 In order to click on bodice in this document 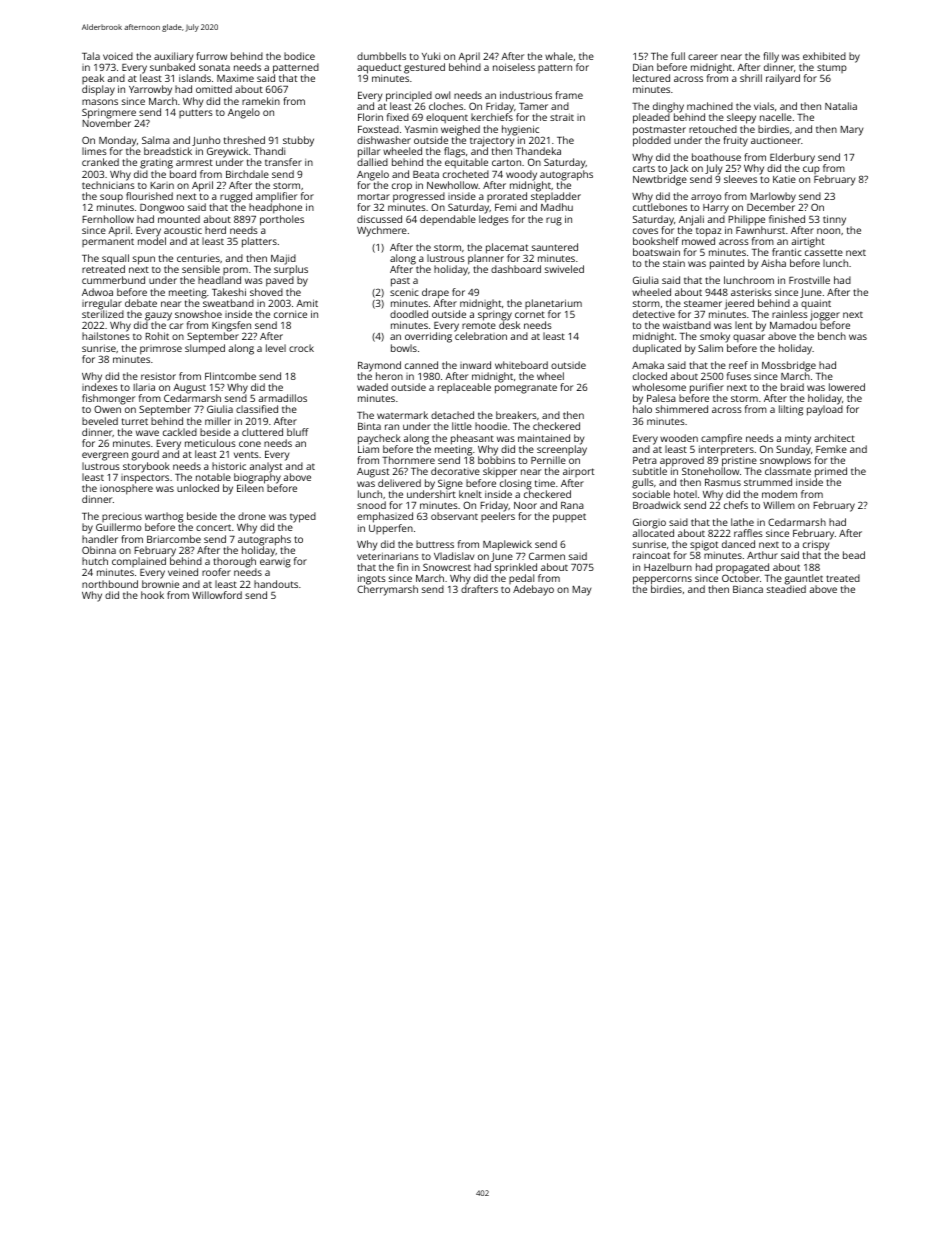, I will do `click(299, 56)`.
